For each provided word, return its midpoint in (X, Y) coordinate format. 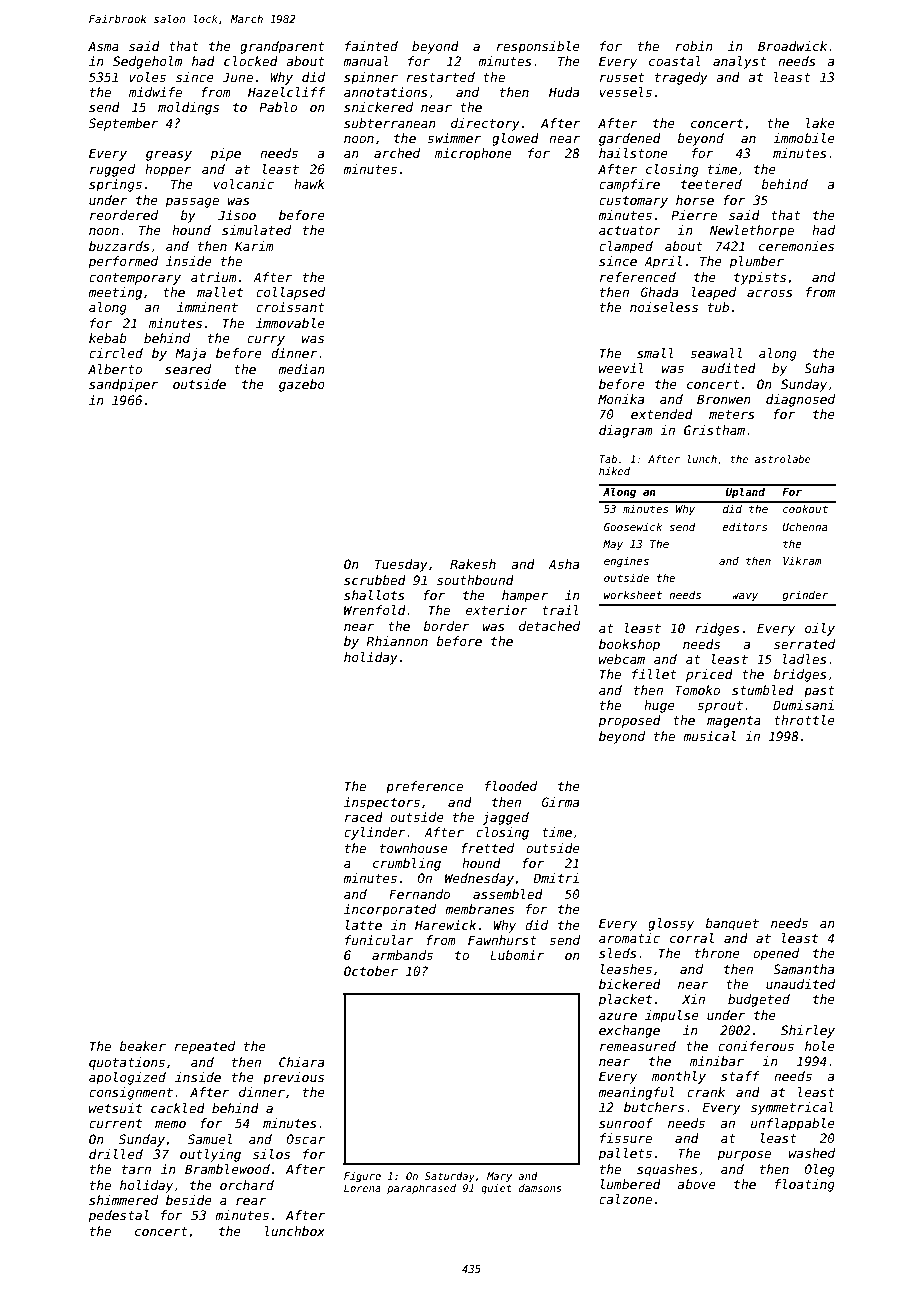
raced (364, 817)
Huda (564, 92)
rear (251, 1201)
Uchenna (805, 527)
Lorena (362, 1188)
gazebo (302, 385)
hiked (614, 471)
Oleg (820, 1170)
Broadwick (792, 46)
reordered (124, 215)
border (446, 626)
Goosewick (633, 526)
